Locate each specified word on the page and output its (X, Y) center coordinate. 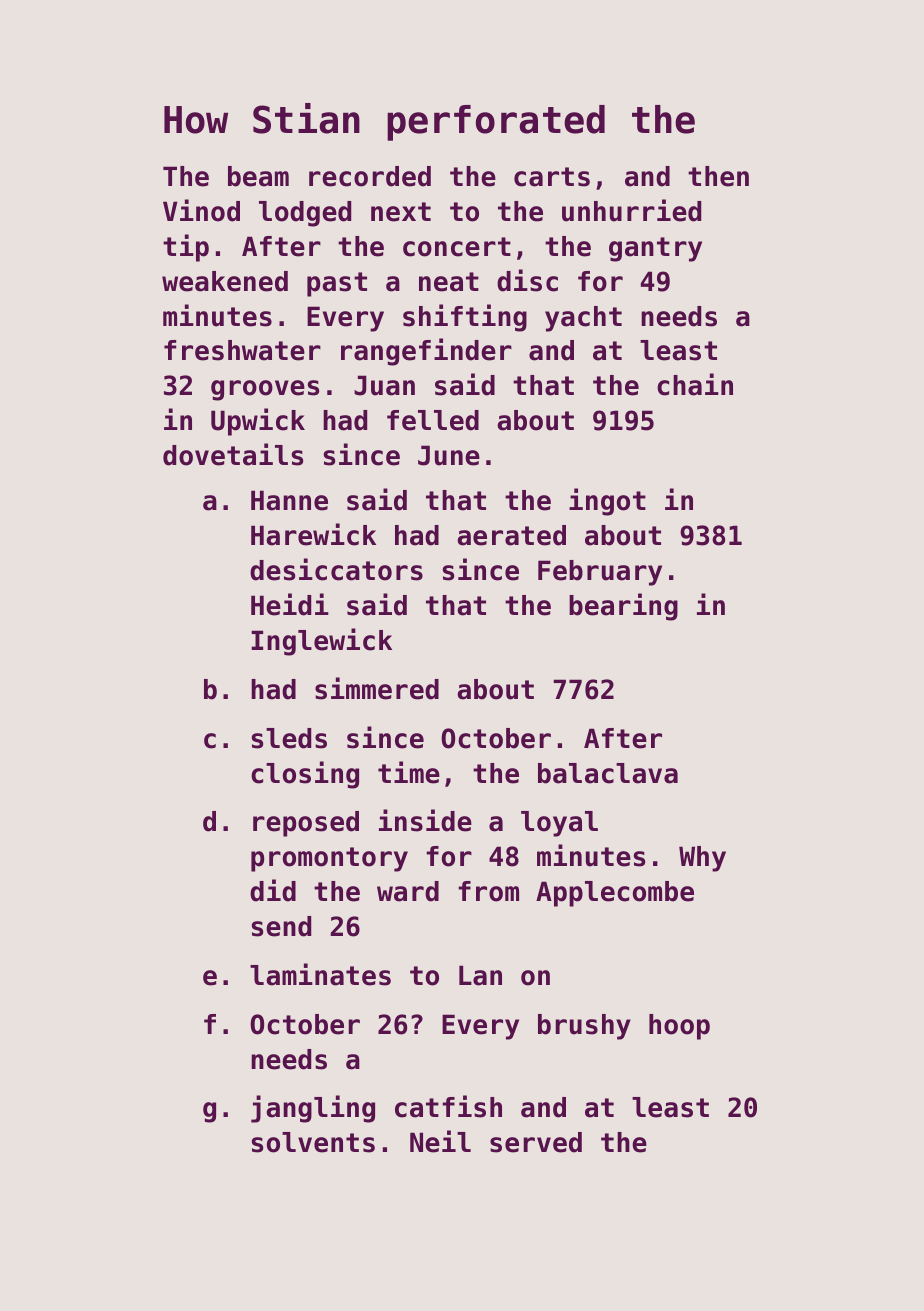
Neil (440, 1141)
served (536, 1142)
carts (552, 177)
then (718, 176)
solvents (313, 1142)
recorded (370, 176)
